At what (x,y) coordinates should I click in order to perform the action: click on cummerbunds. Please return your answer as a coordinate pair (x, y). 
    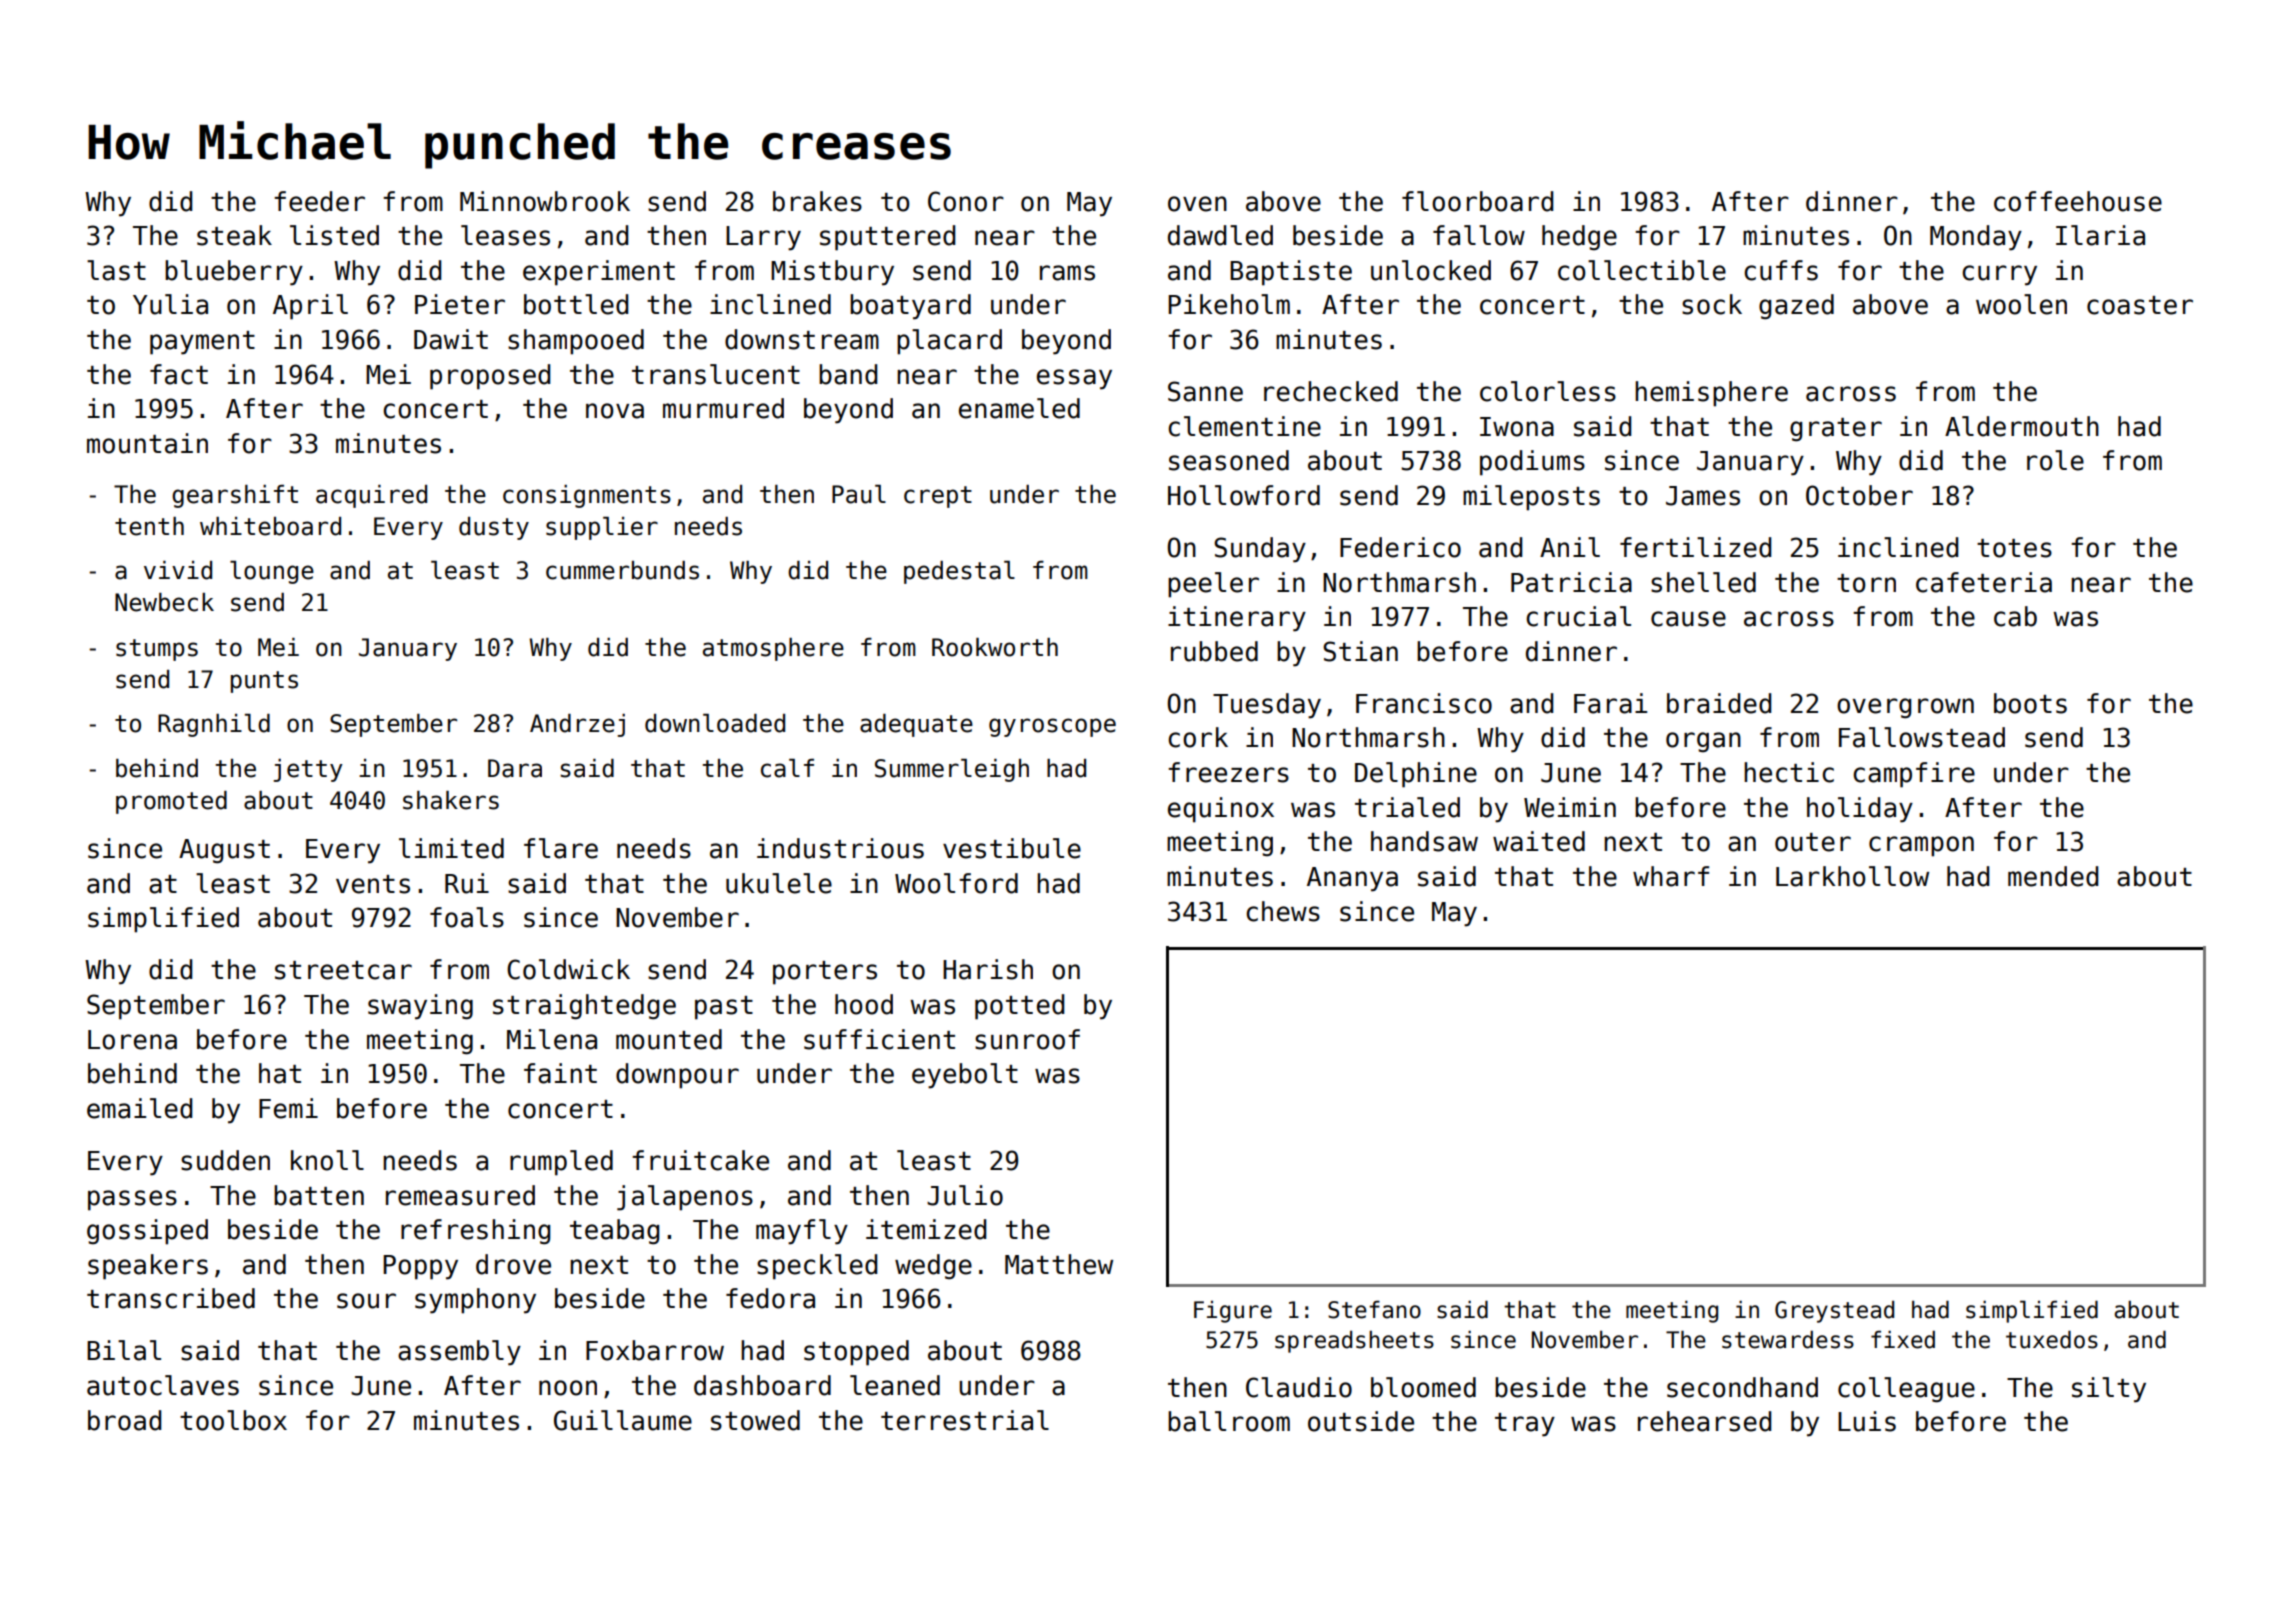
    Looking at the image, I should click on (622, 570).
